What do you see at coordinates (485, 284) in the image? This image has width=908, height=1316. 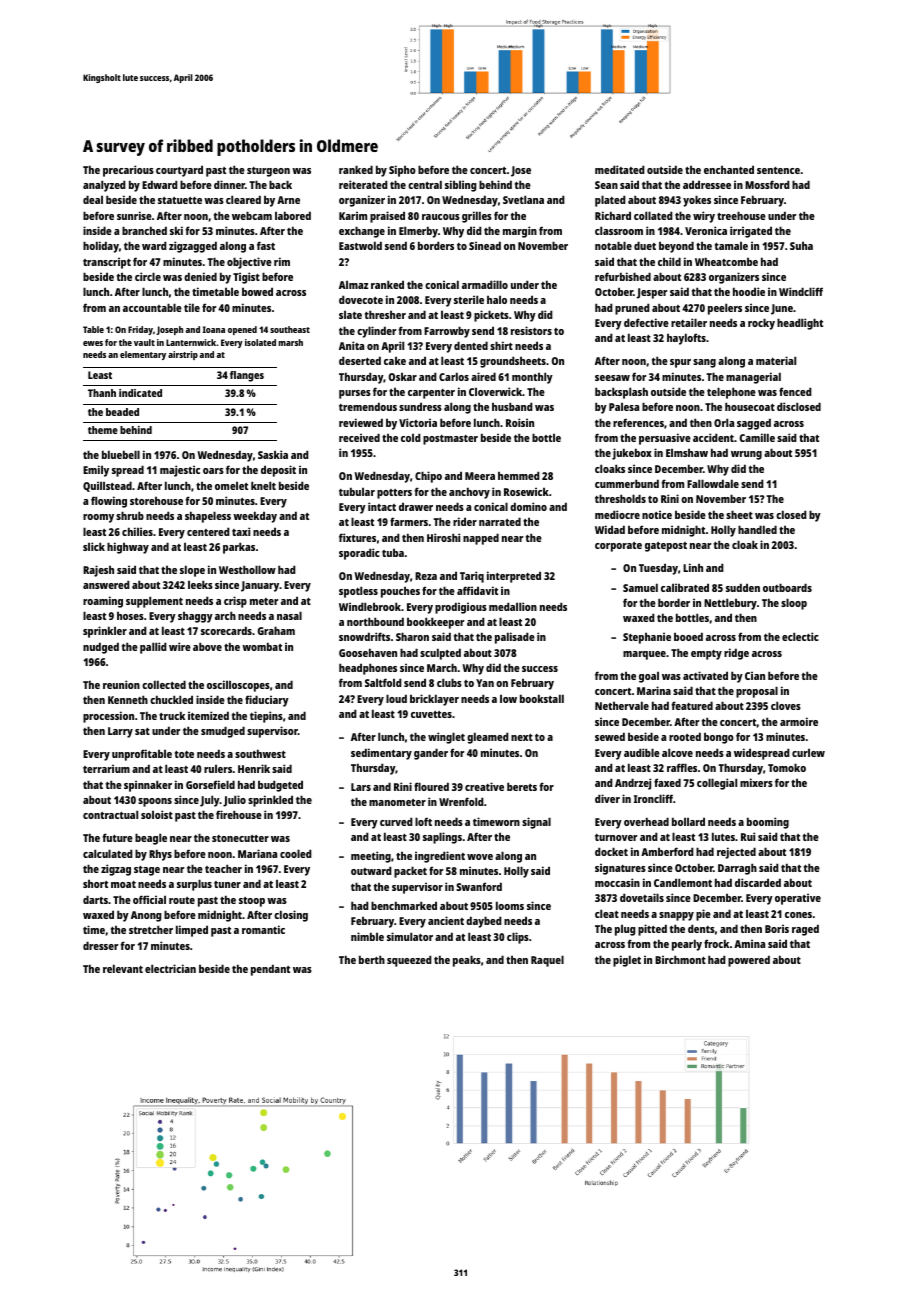 I see `armadillo` at bounding box center [485, 284].
